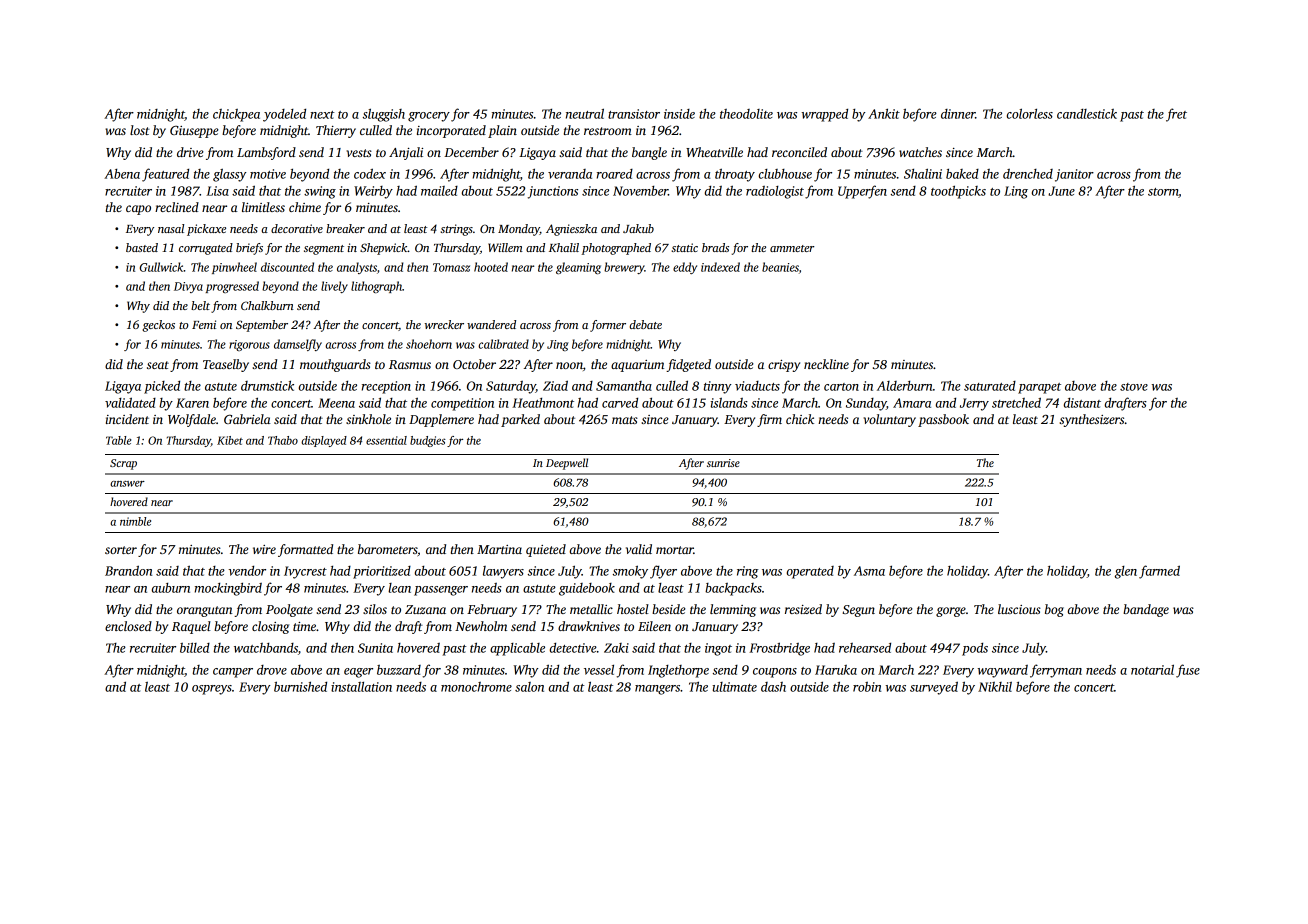  Describe the element at coordinates (357, 268) in the page. I see `analysts` at that location.
